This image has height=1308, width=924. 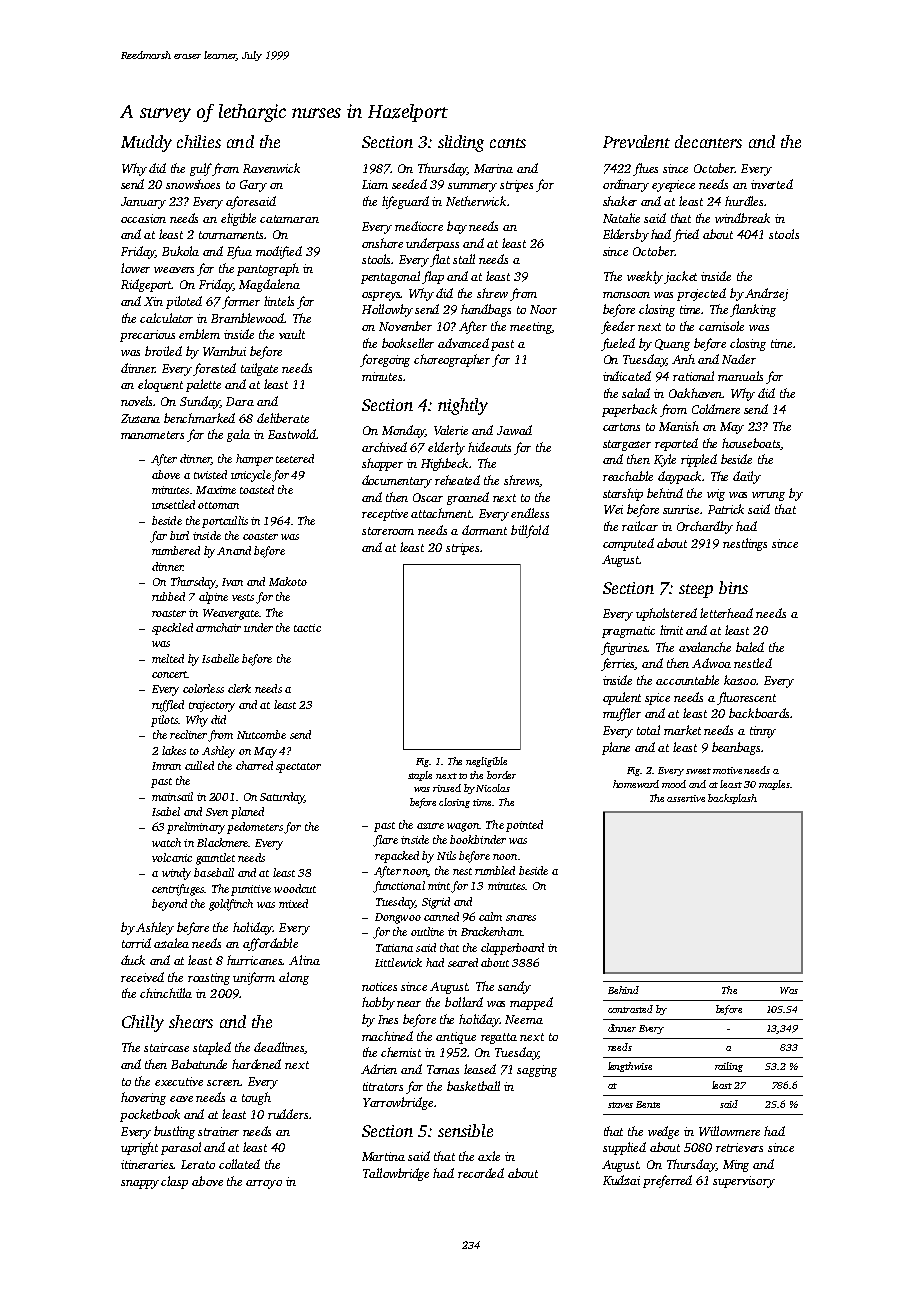 I want to click on cants, so click(x=508, y=143).
